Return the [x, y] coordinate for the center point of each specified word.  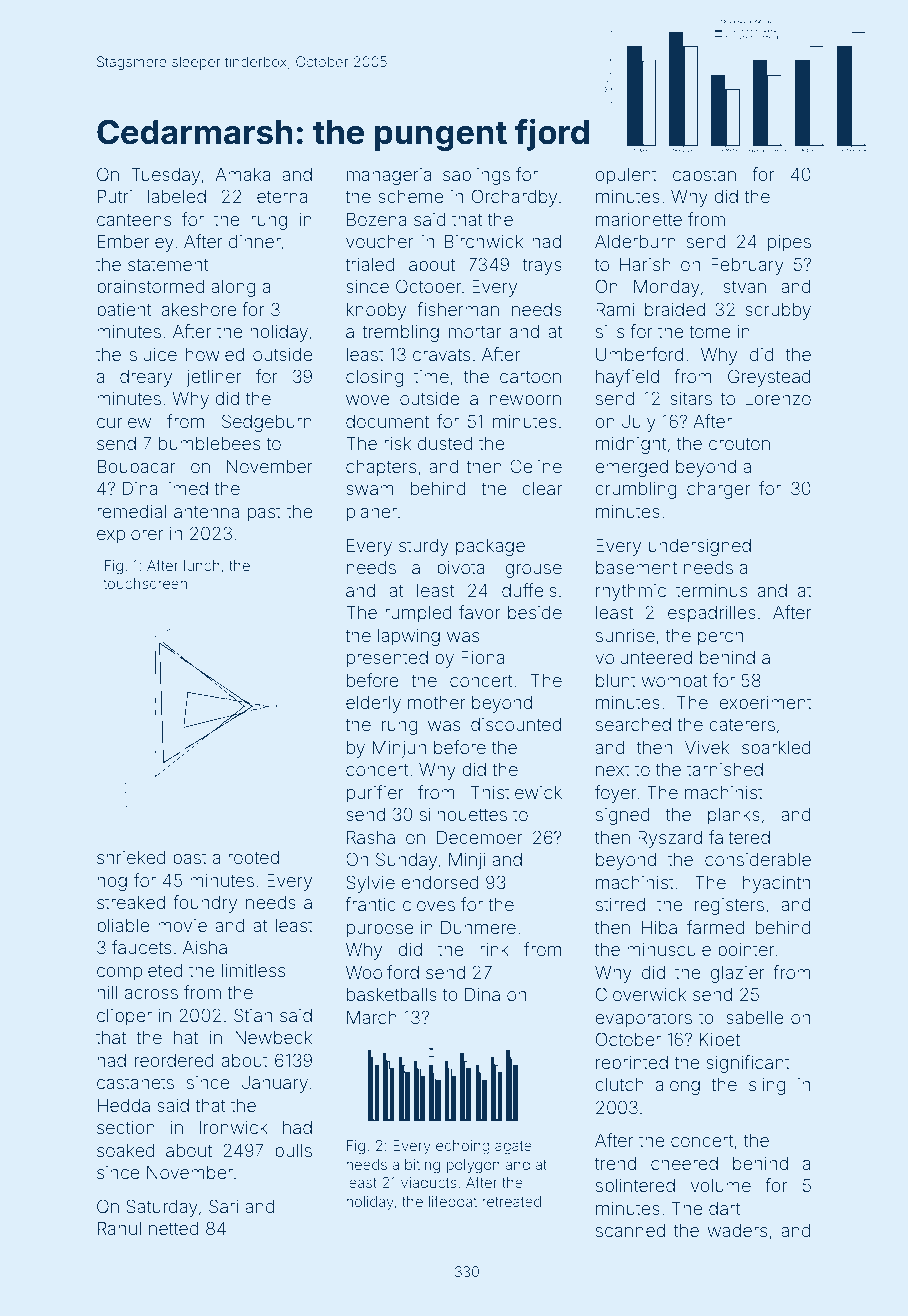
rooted [253, 857]
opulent [626, 176]
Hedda [124, 1105]
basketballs [392, 994]
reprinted [632, 1064]
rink [494, 949]
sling [767, 1086]
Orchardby [514, 198]
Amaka [243, 174]
